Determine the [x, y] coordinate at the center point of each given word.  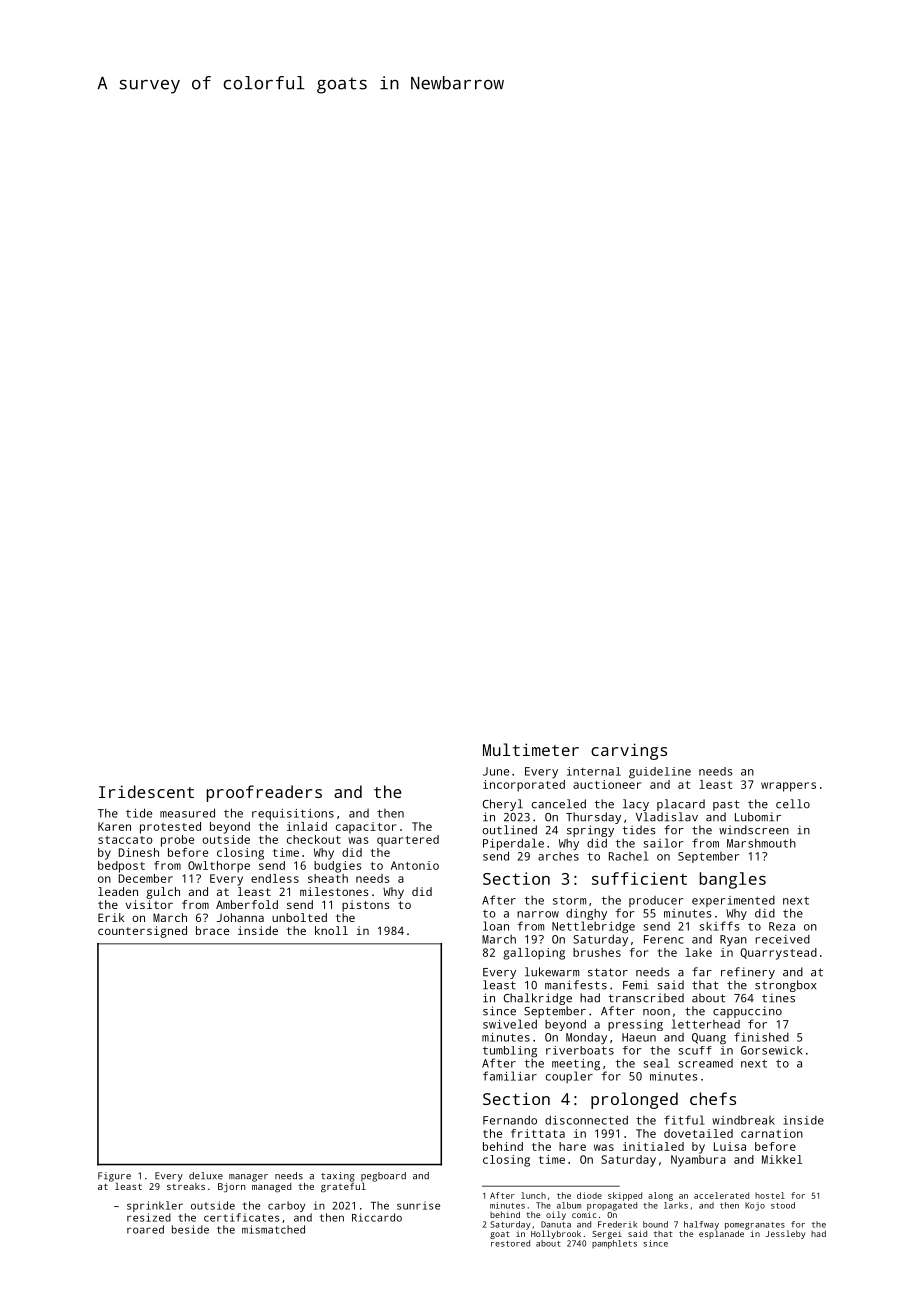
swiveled [510, 1024]
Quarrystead [778, 954]
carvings [629, 751]
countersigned [142, 932]
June [496, 771]
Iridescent [146, 791]
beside [190, 1229]
